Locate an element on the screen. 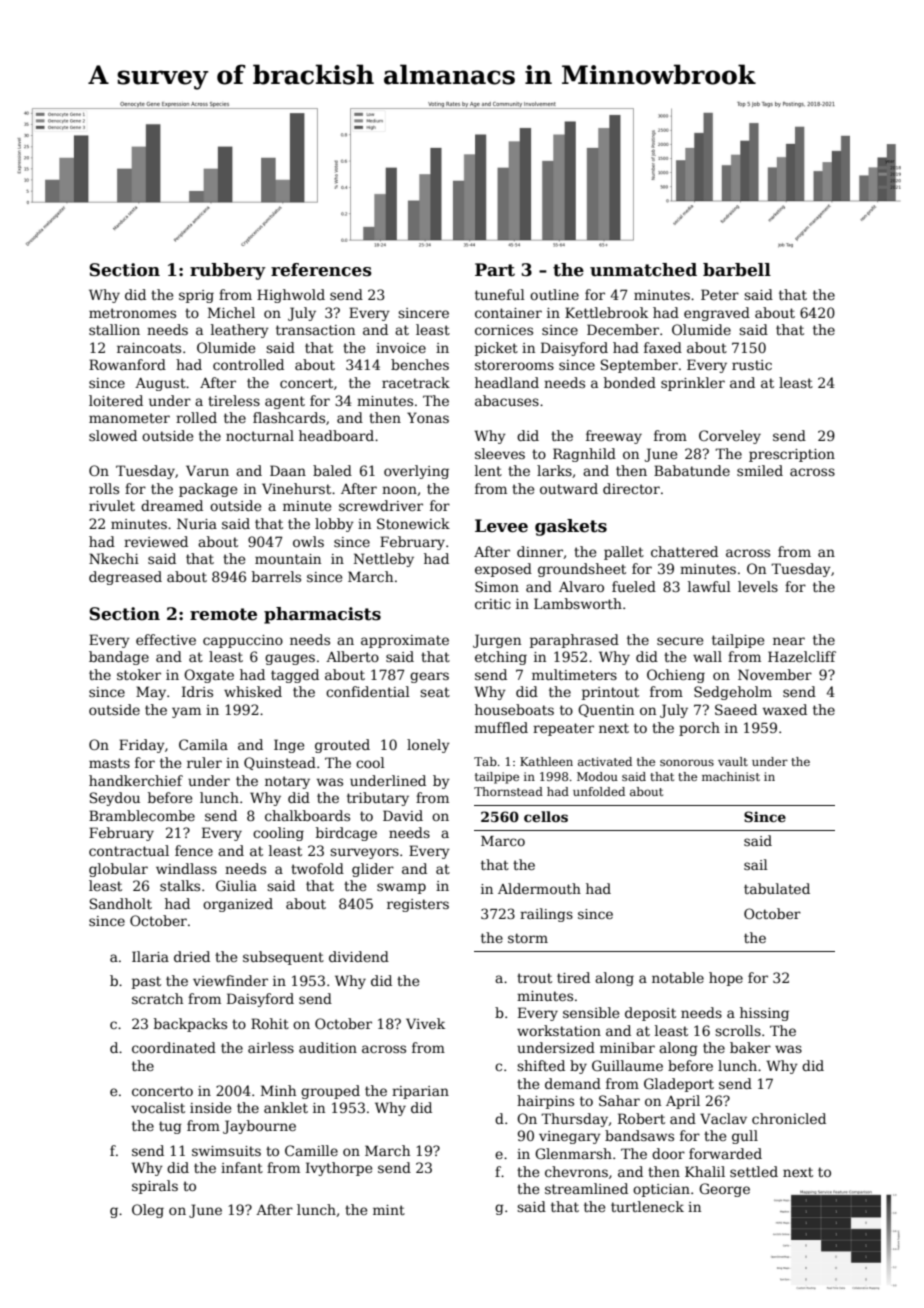 This screenshot has height=1308, width=924. screwdriver is located at coordinates (381, 505).
